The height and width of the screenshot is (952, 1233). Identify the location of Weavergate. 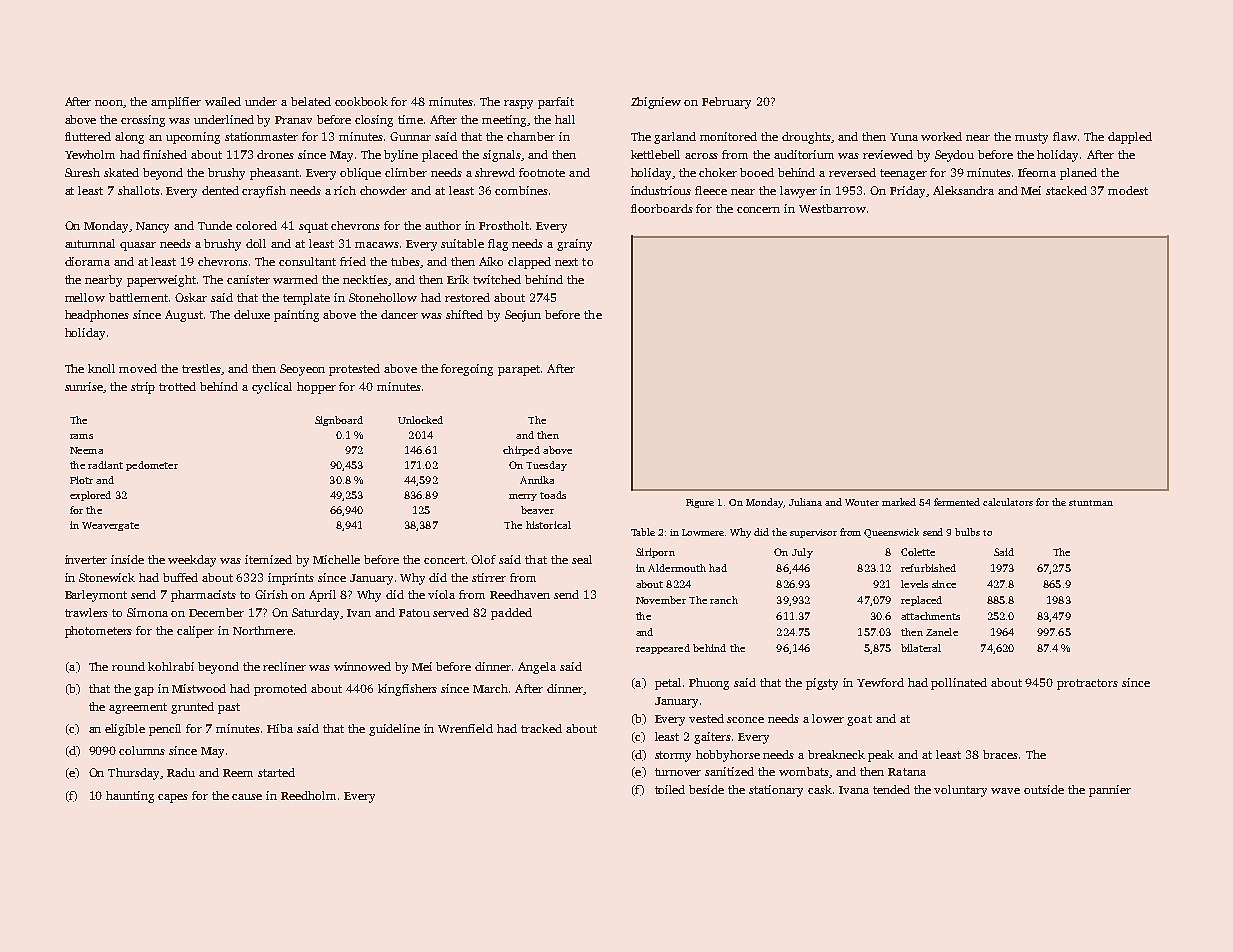
(110, 526).
